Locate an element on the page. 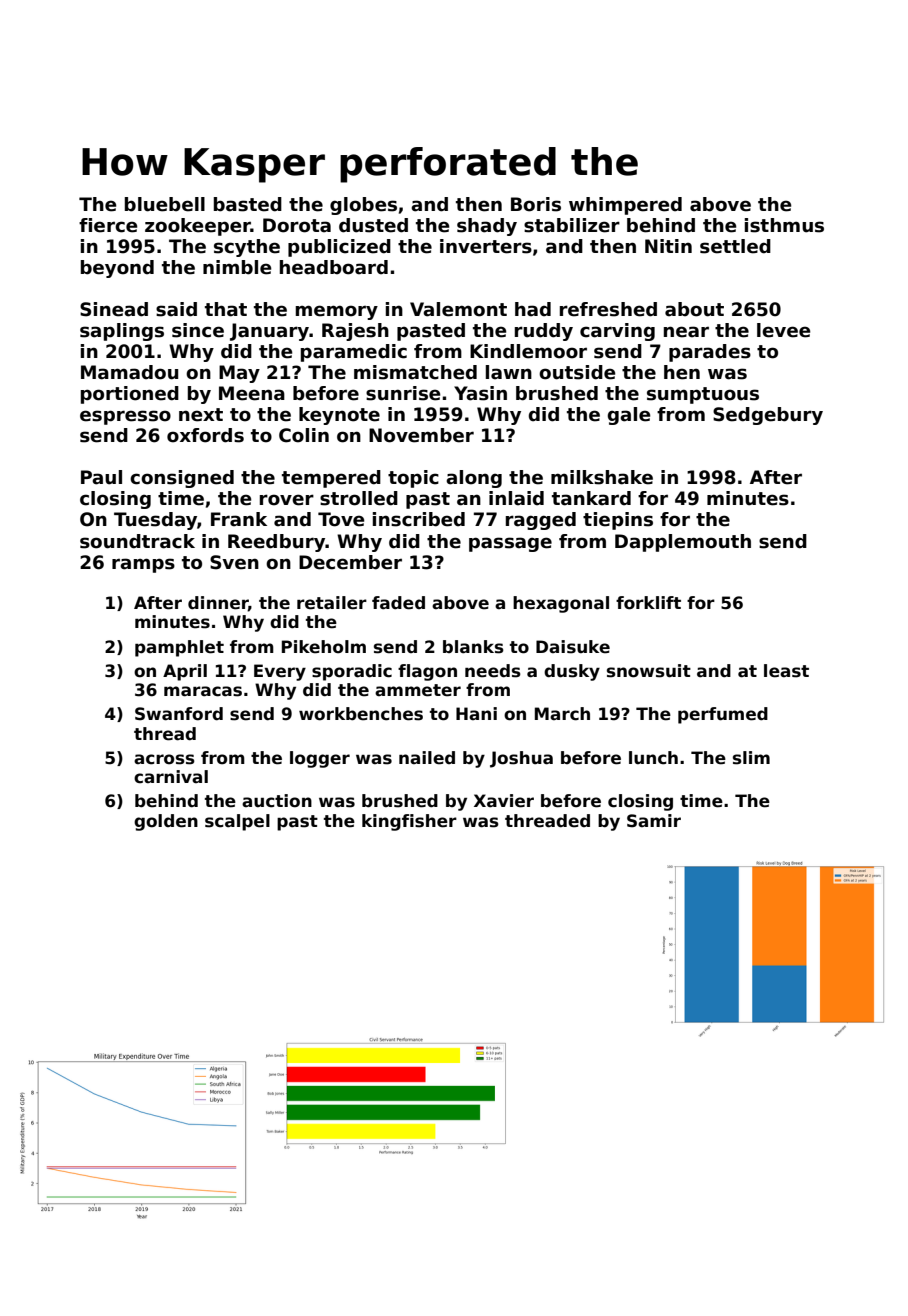 Image resolution: width=908 pixels, height=1316 pixels. whimpered is located at coordinates (625, 206).
